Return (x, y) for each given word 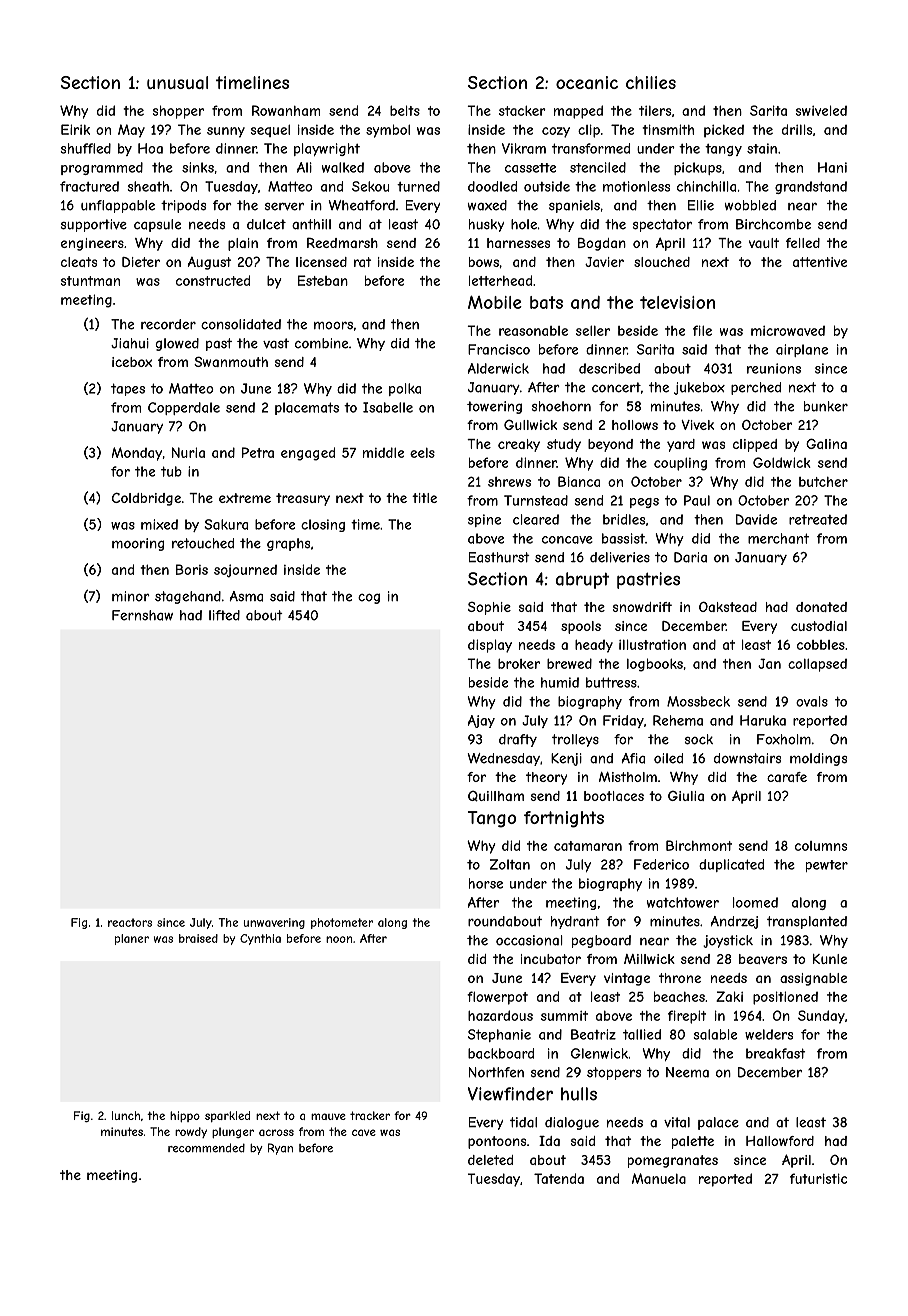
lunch (126, 1115)
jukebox (699, 388)
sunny (226, 132)
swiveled (821, 110)
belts (405, 110)
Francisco (499, 349)
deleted (490, 1160)
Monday (137, 454)
